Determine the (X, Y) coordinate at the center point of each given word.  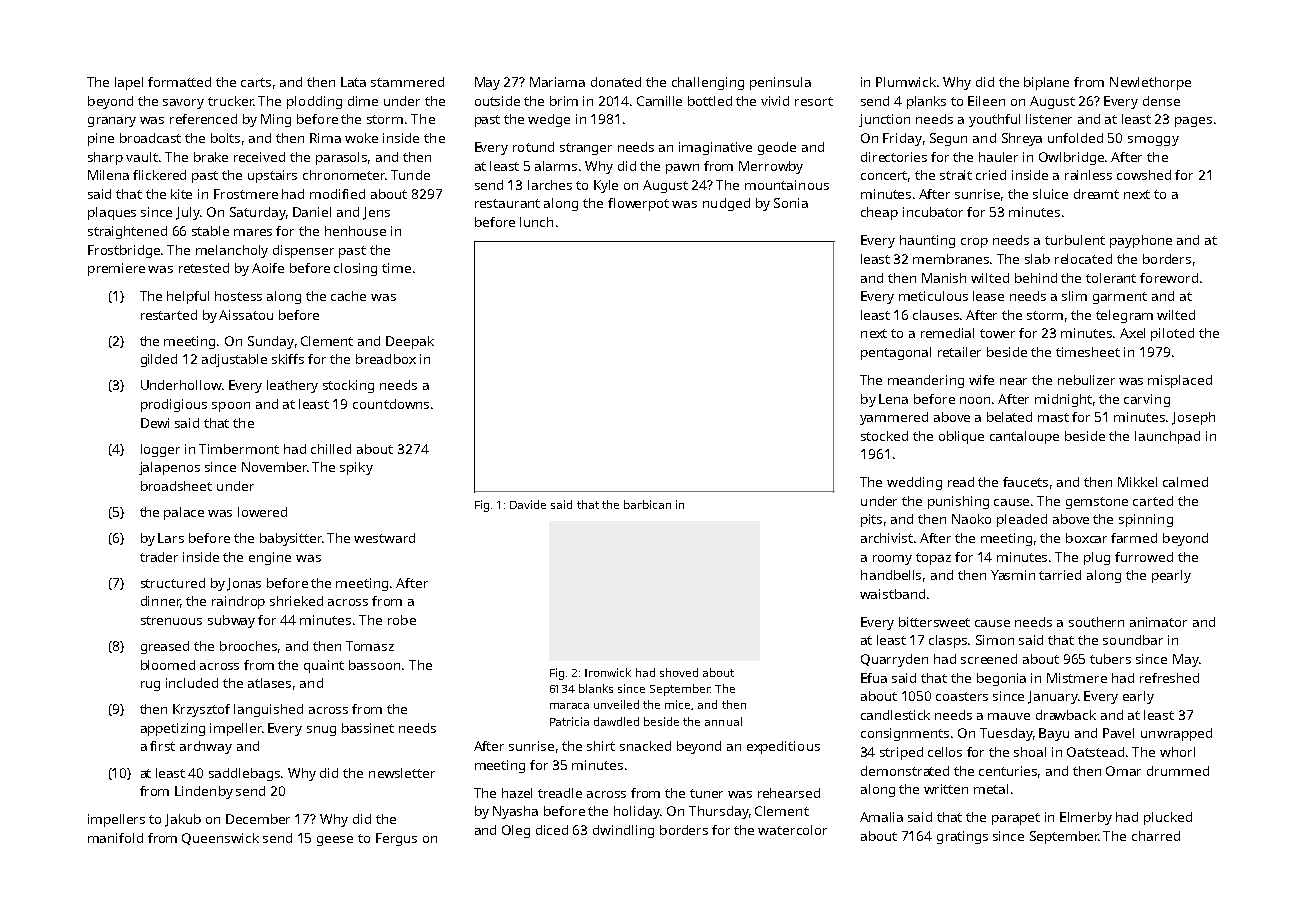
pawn (682, 169)
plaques (112, 213)
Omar (1123, 771)
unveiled (616, 704)
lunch (536, 222)
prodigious (174, 405)
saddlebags (245, 774)
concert (884, 175)
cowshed (1144, 175)
